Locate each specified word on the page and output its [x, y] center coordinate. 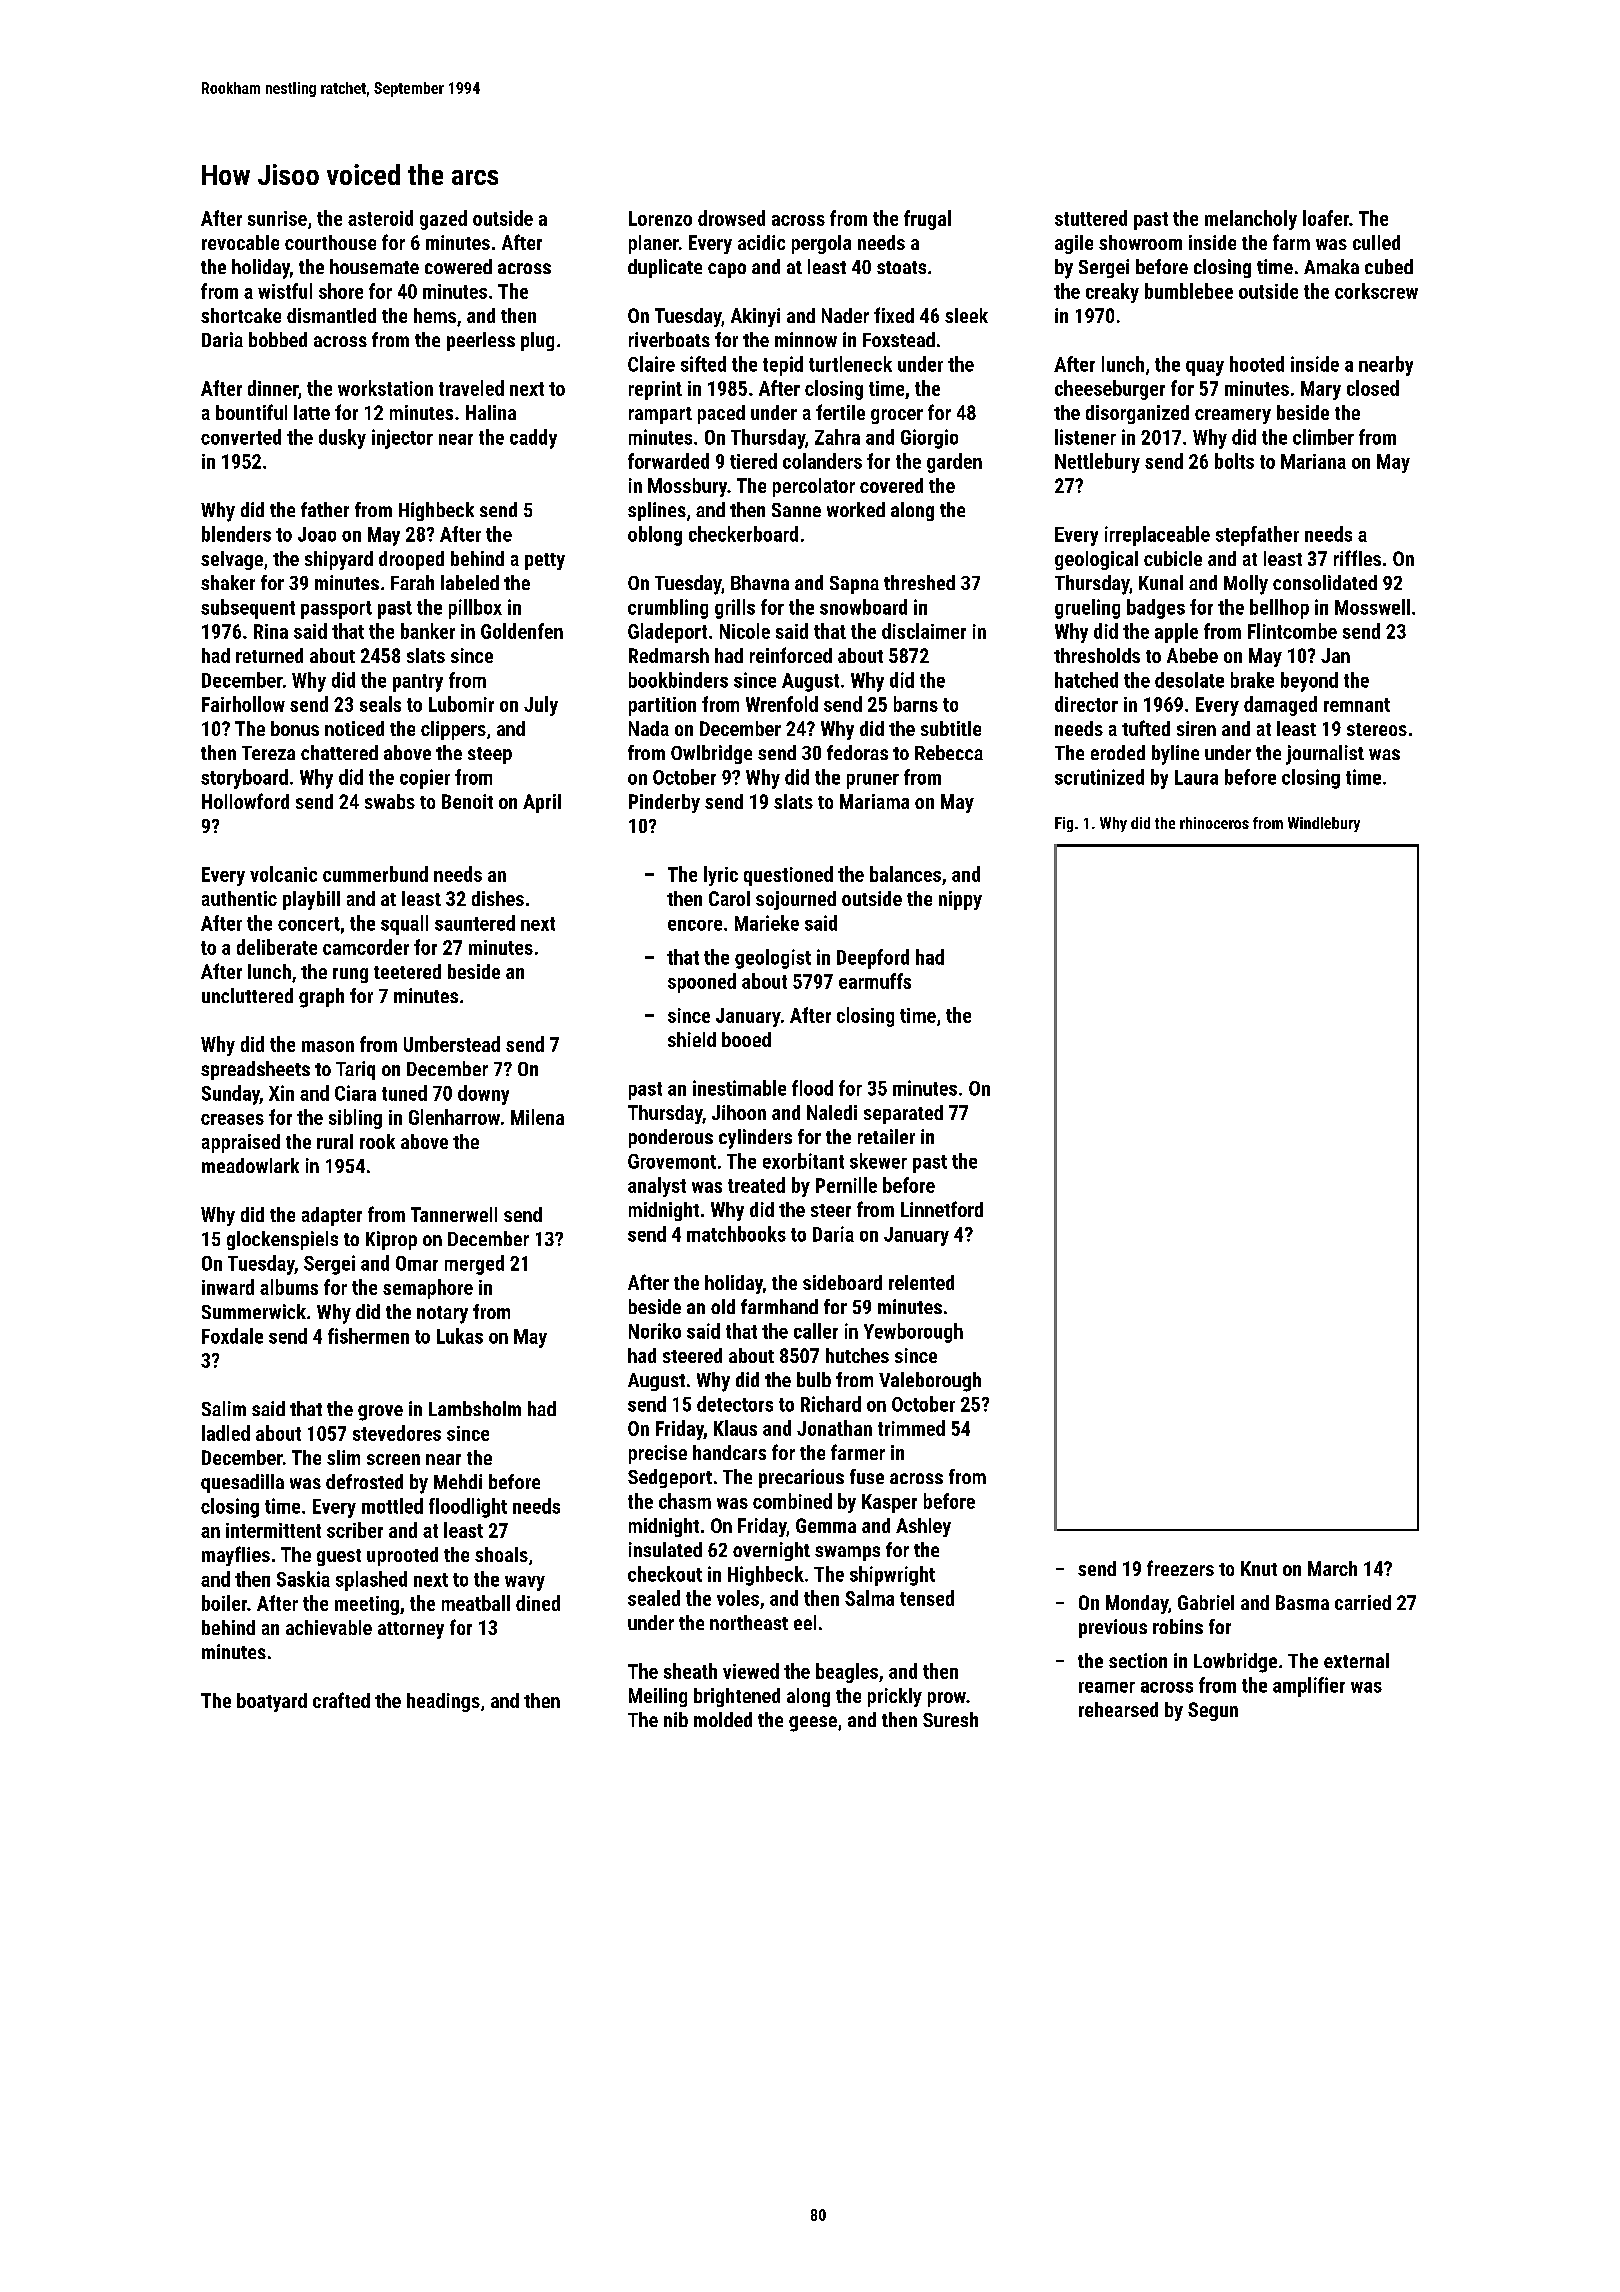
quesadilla [242, 1483]
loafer [1326, 218]
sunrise [277, 218]
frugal [927, 220]
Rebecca [949, 752]
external [1356, 1660]
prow [947, 1699]
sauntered [475, 923]
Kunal [1161, 582]
